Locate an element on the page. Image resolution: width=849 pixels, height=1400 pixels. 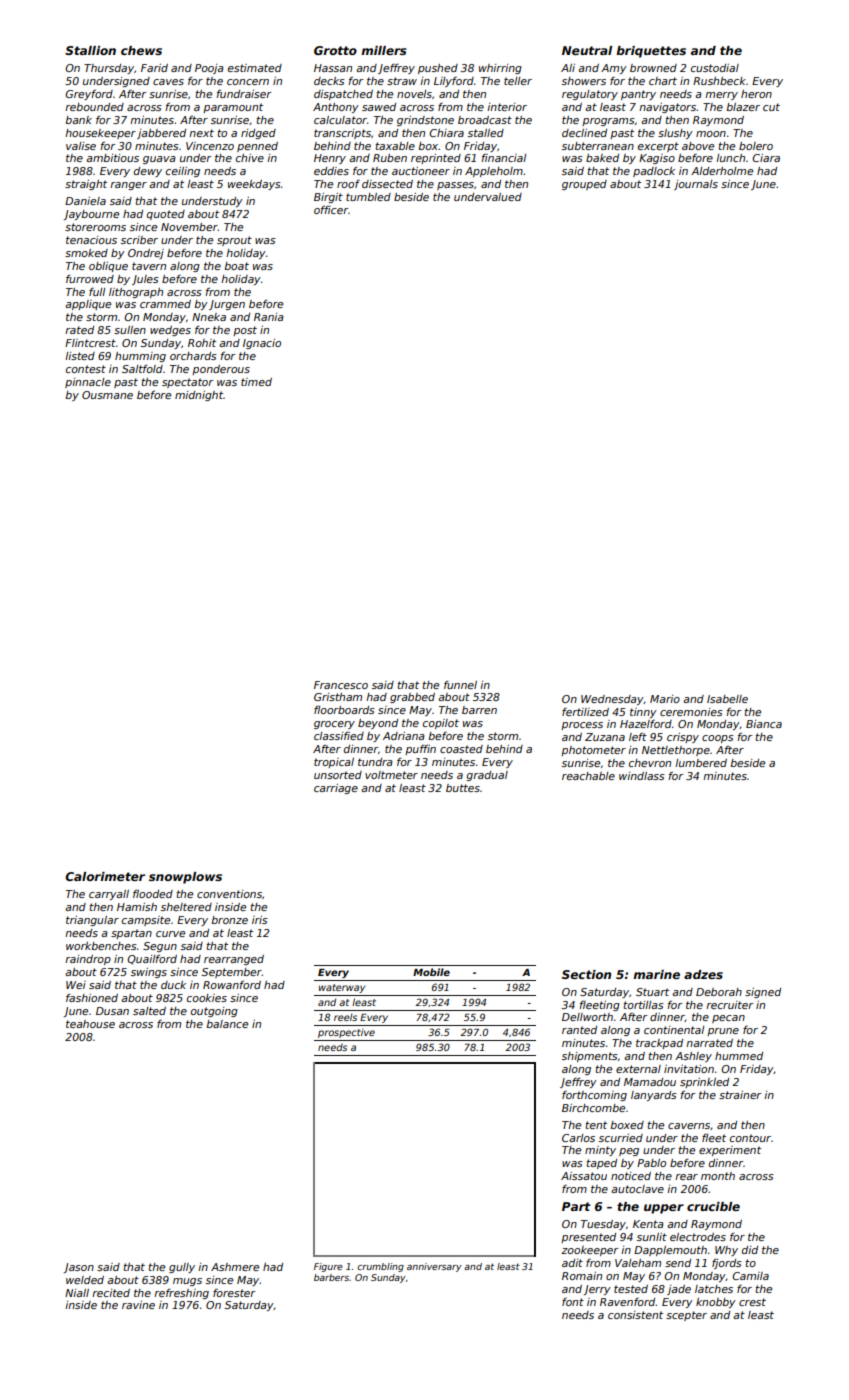
balance is located at coordinates (227, 1024).
